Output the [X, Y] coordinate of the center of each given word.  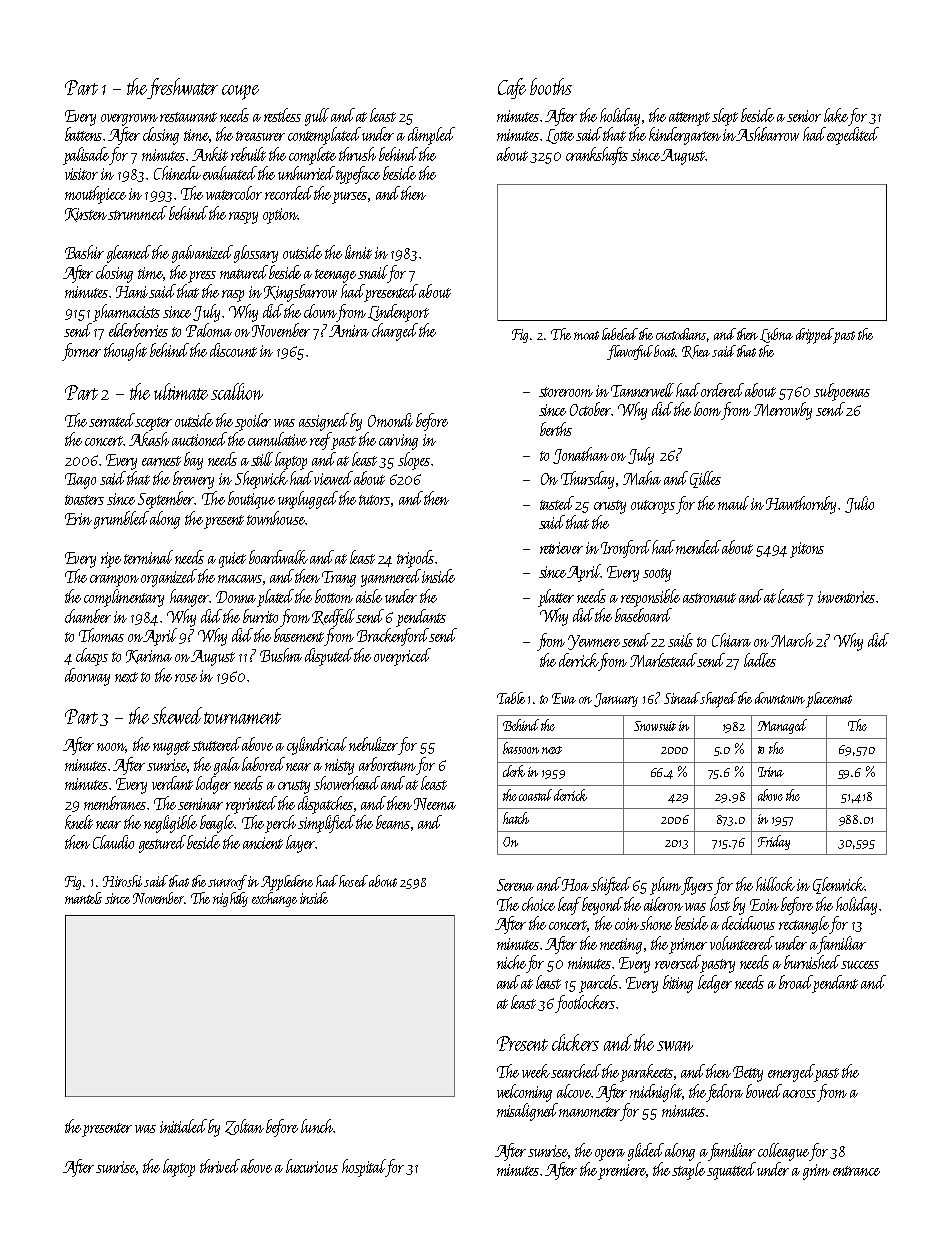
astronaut [709, 598]
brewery [193, 480]
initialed [183, 1126]
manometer [590, 1112]
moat [586, 335]
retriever [561, 548]
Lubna [776, 335]
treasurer [260, 136]
